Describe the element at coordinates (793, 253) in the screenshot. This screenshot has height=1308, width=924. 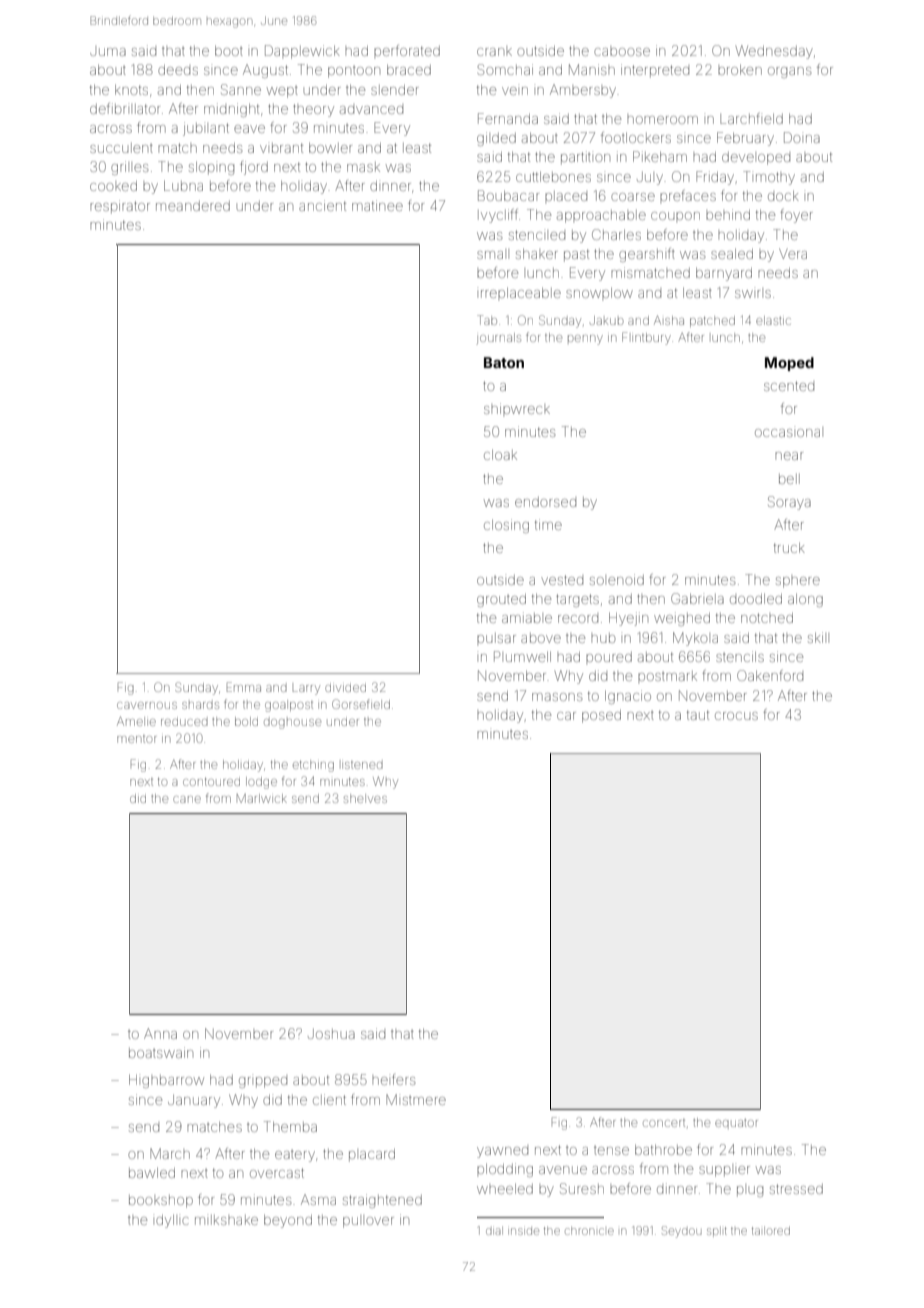
I see `Vera` at that location.
